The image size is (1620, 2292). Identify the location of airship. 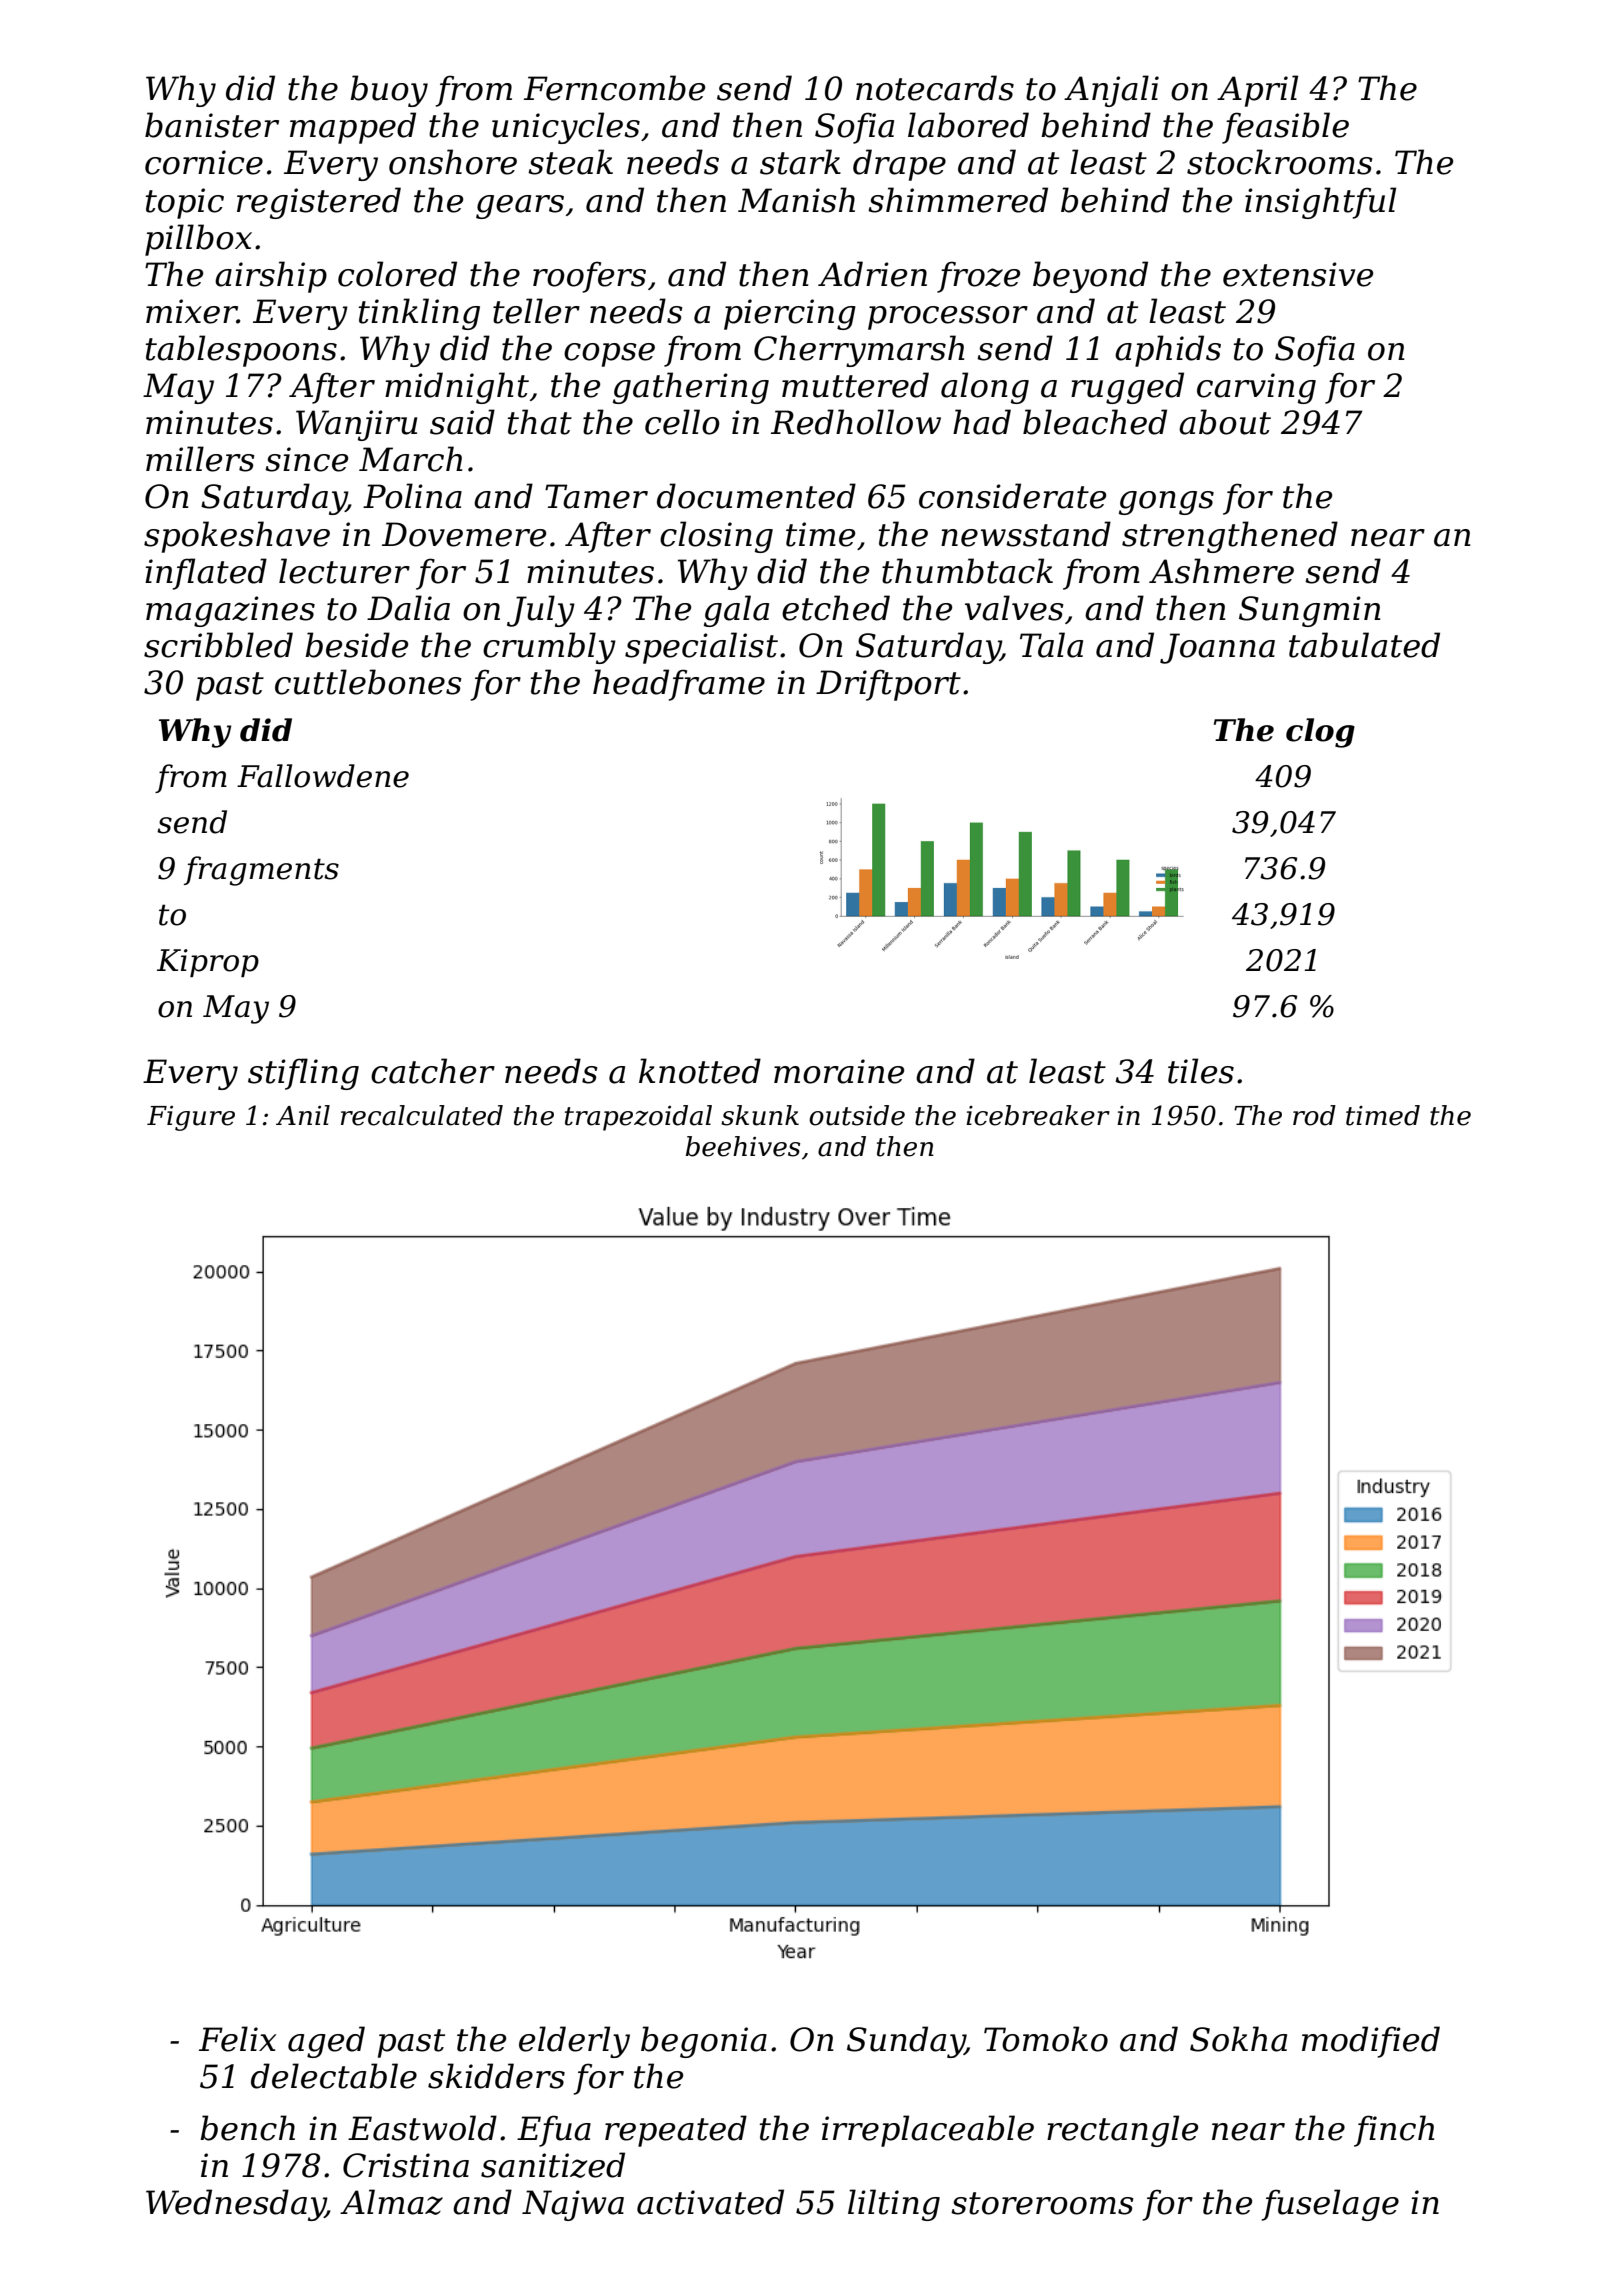
(271, 277).
